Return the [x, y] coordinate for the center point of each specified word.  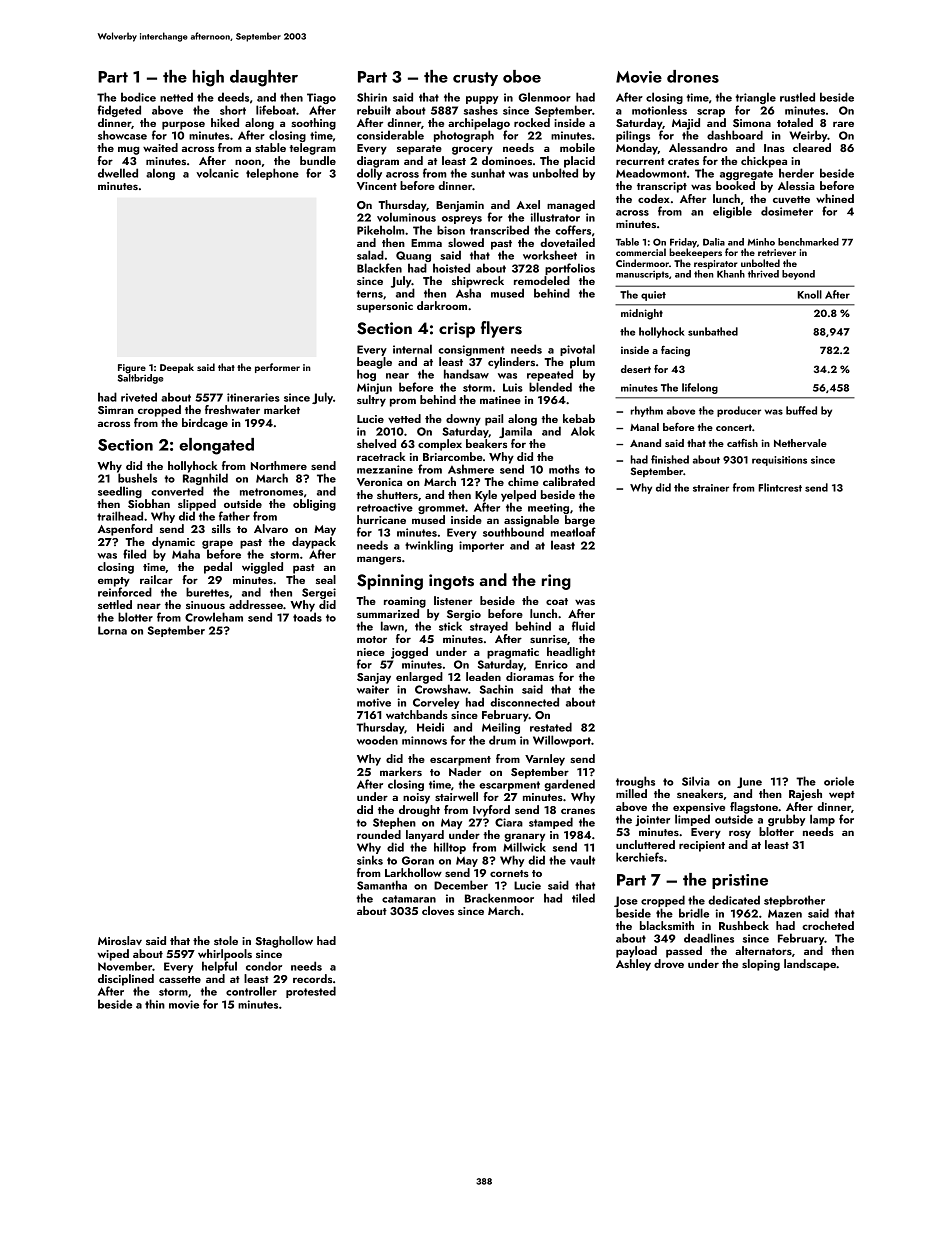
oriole [839, 781]
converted [177, 491]
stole [226, 940]
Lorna [112, 630]
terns [370, 294]
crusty [475, 79]
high [208, 78]
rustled [797, 97]
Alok [583, 431]
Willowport [562, 741]
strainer [711, 488]
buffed [801, 410]
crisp [457, 330]
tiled [583, 898]
